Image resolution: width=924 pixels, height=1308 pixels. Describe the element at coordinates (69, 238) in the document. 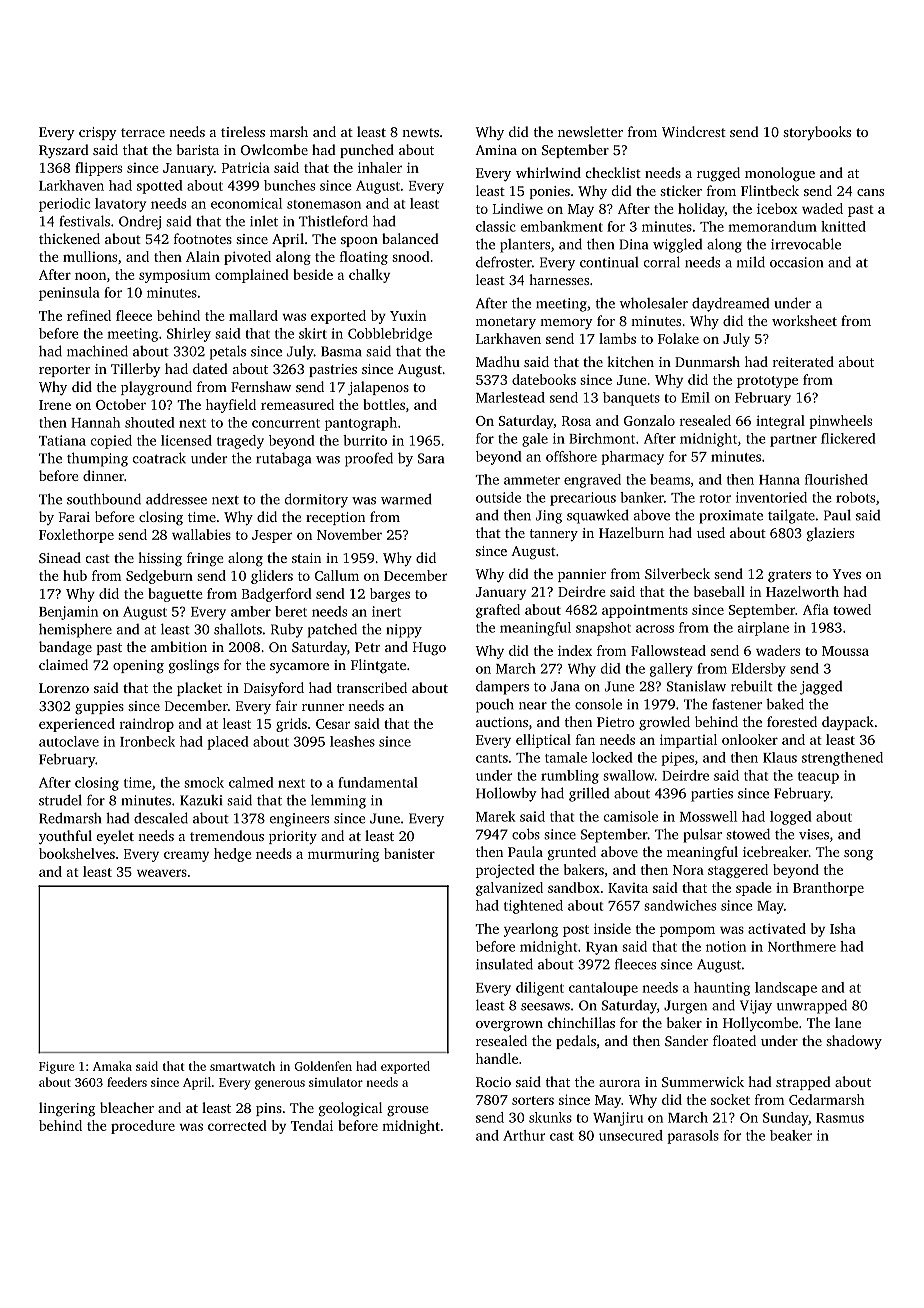

I see `thickened` at that location.
